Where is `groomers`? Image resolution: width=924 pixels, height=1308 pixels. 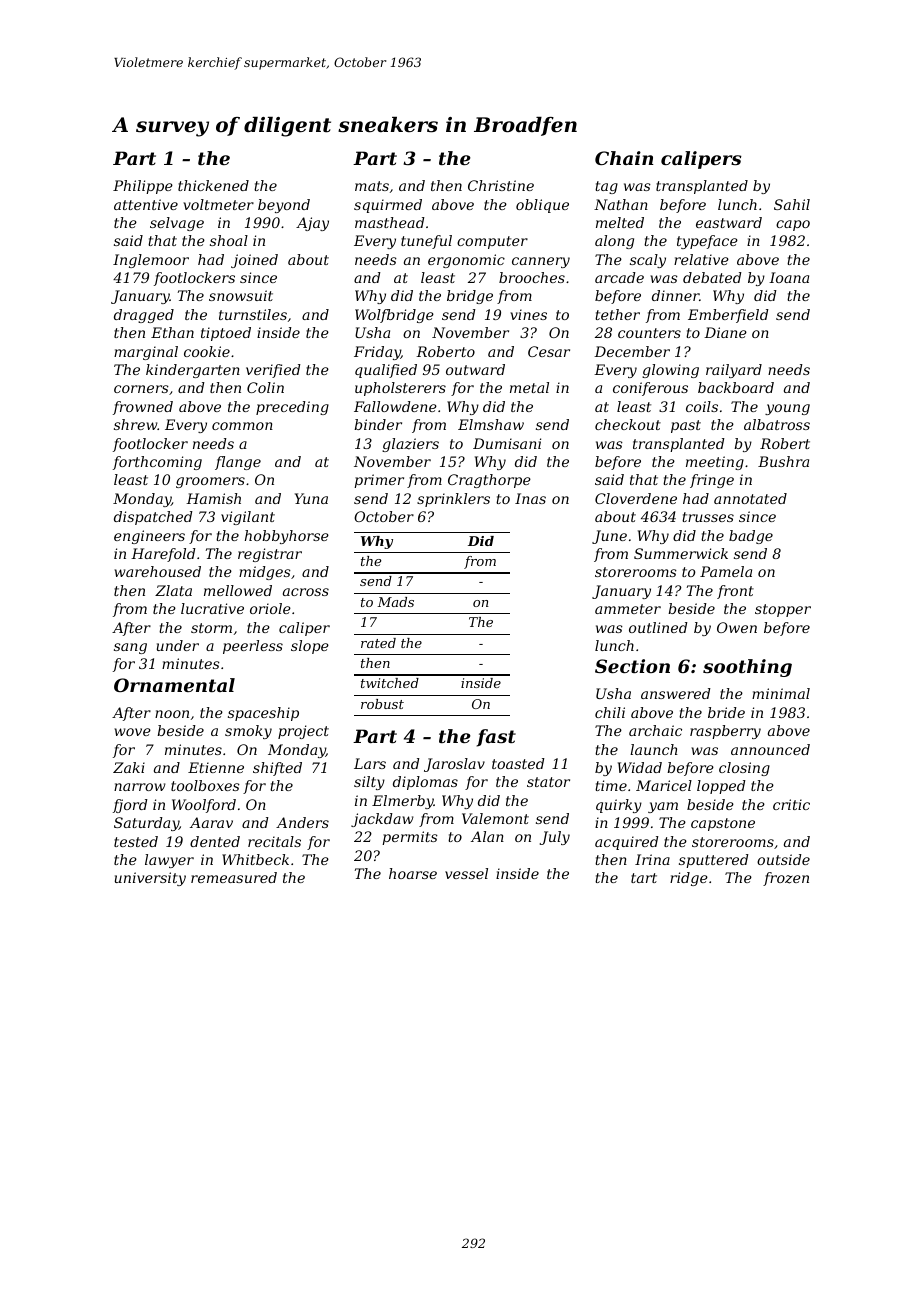
groomers is located at coordinates (210, 482).
